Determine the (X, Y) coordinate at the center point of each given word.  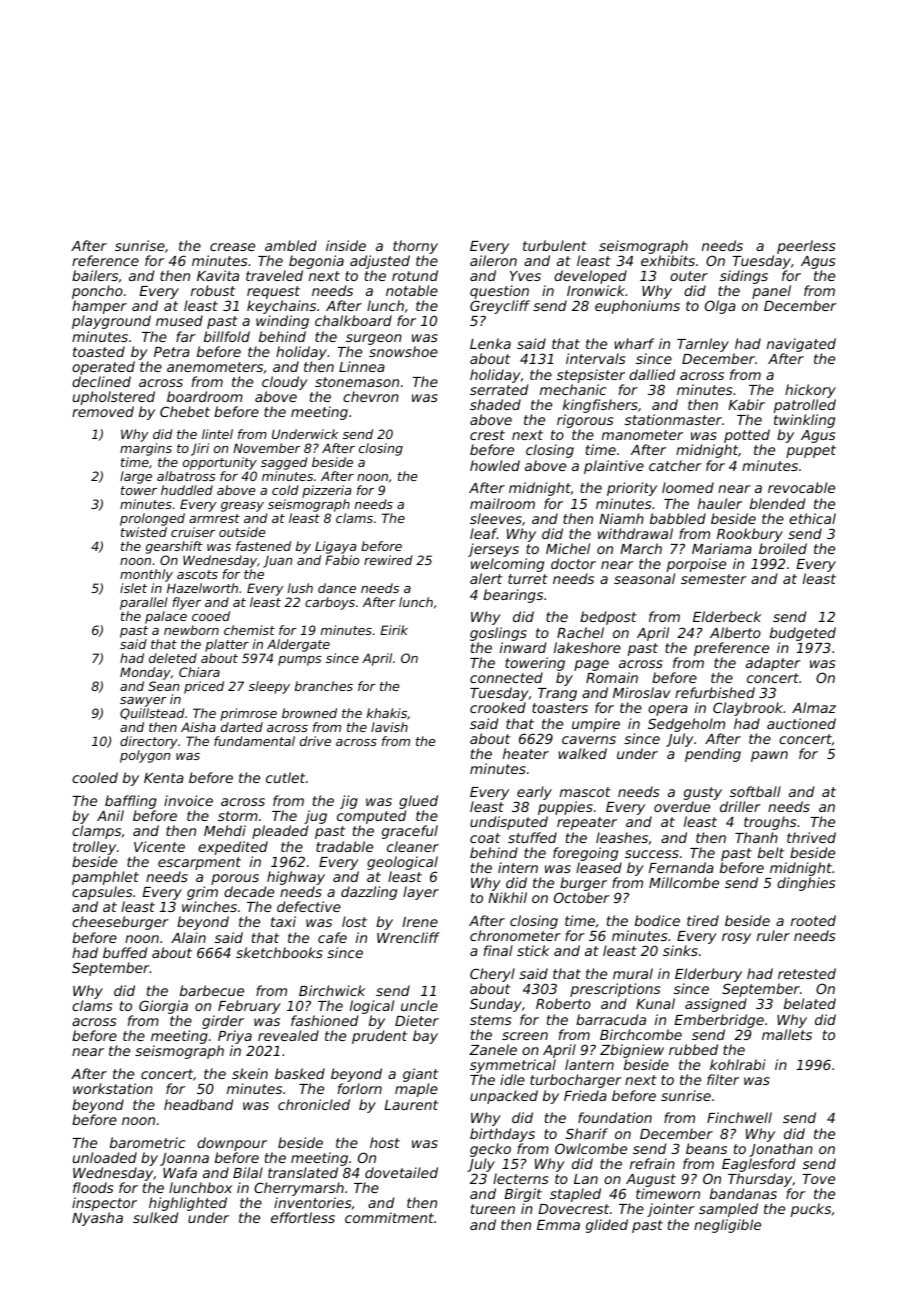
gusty (703, 793)
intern (518, 867)
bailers (95, 275)
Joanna (184, 1159)
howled (495, 465)
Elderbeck (727, 616)
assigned (716, 1005)
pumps (300, 661)
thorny (415, 247)
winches (209, 906)
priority (632, 489)
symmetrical (513, 1066)
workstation (113, 1088)
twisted (144, 532)
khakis (387, 713)
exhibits (668, 260)
